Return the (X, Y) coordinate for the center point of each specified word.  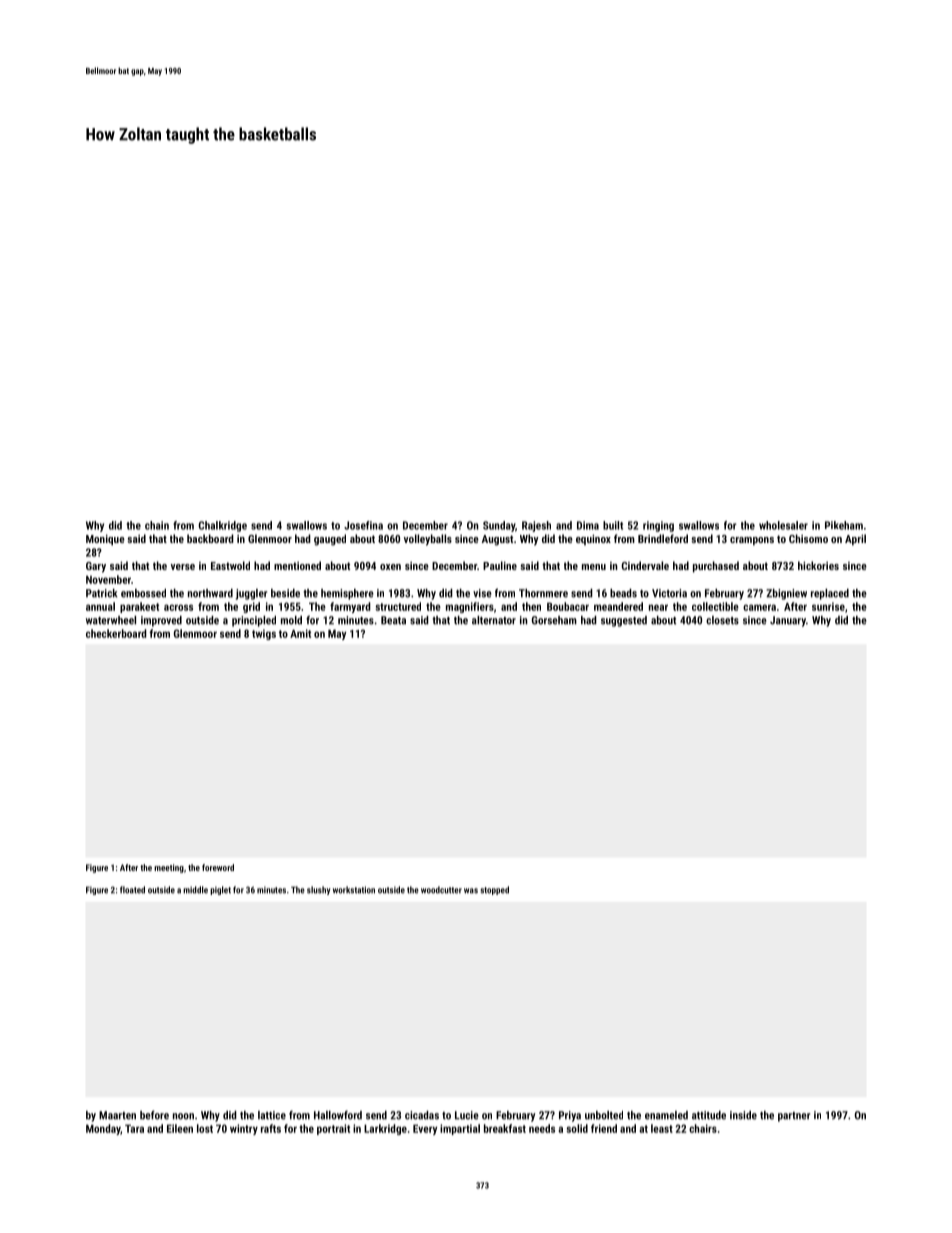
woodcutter (441, 890)
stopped (494, 890)
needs (542, 1128)
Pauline (500, 565)
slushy (318, 890)
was (471, 891)
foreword (218, 867)
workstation (354, 890)
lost (205, 1128)
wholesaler (783, 525)
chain (157, 525)
